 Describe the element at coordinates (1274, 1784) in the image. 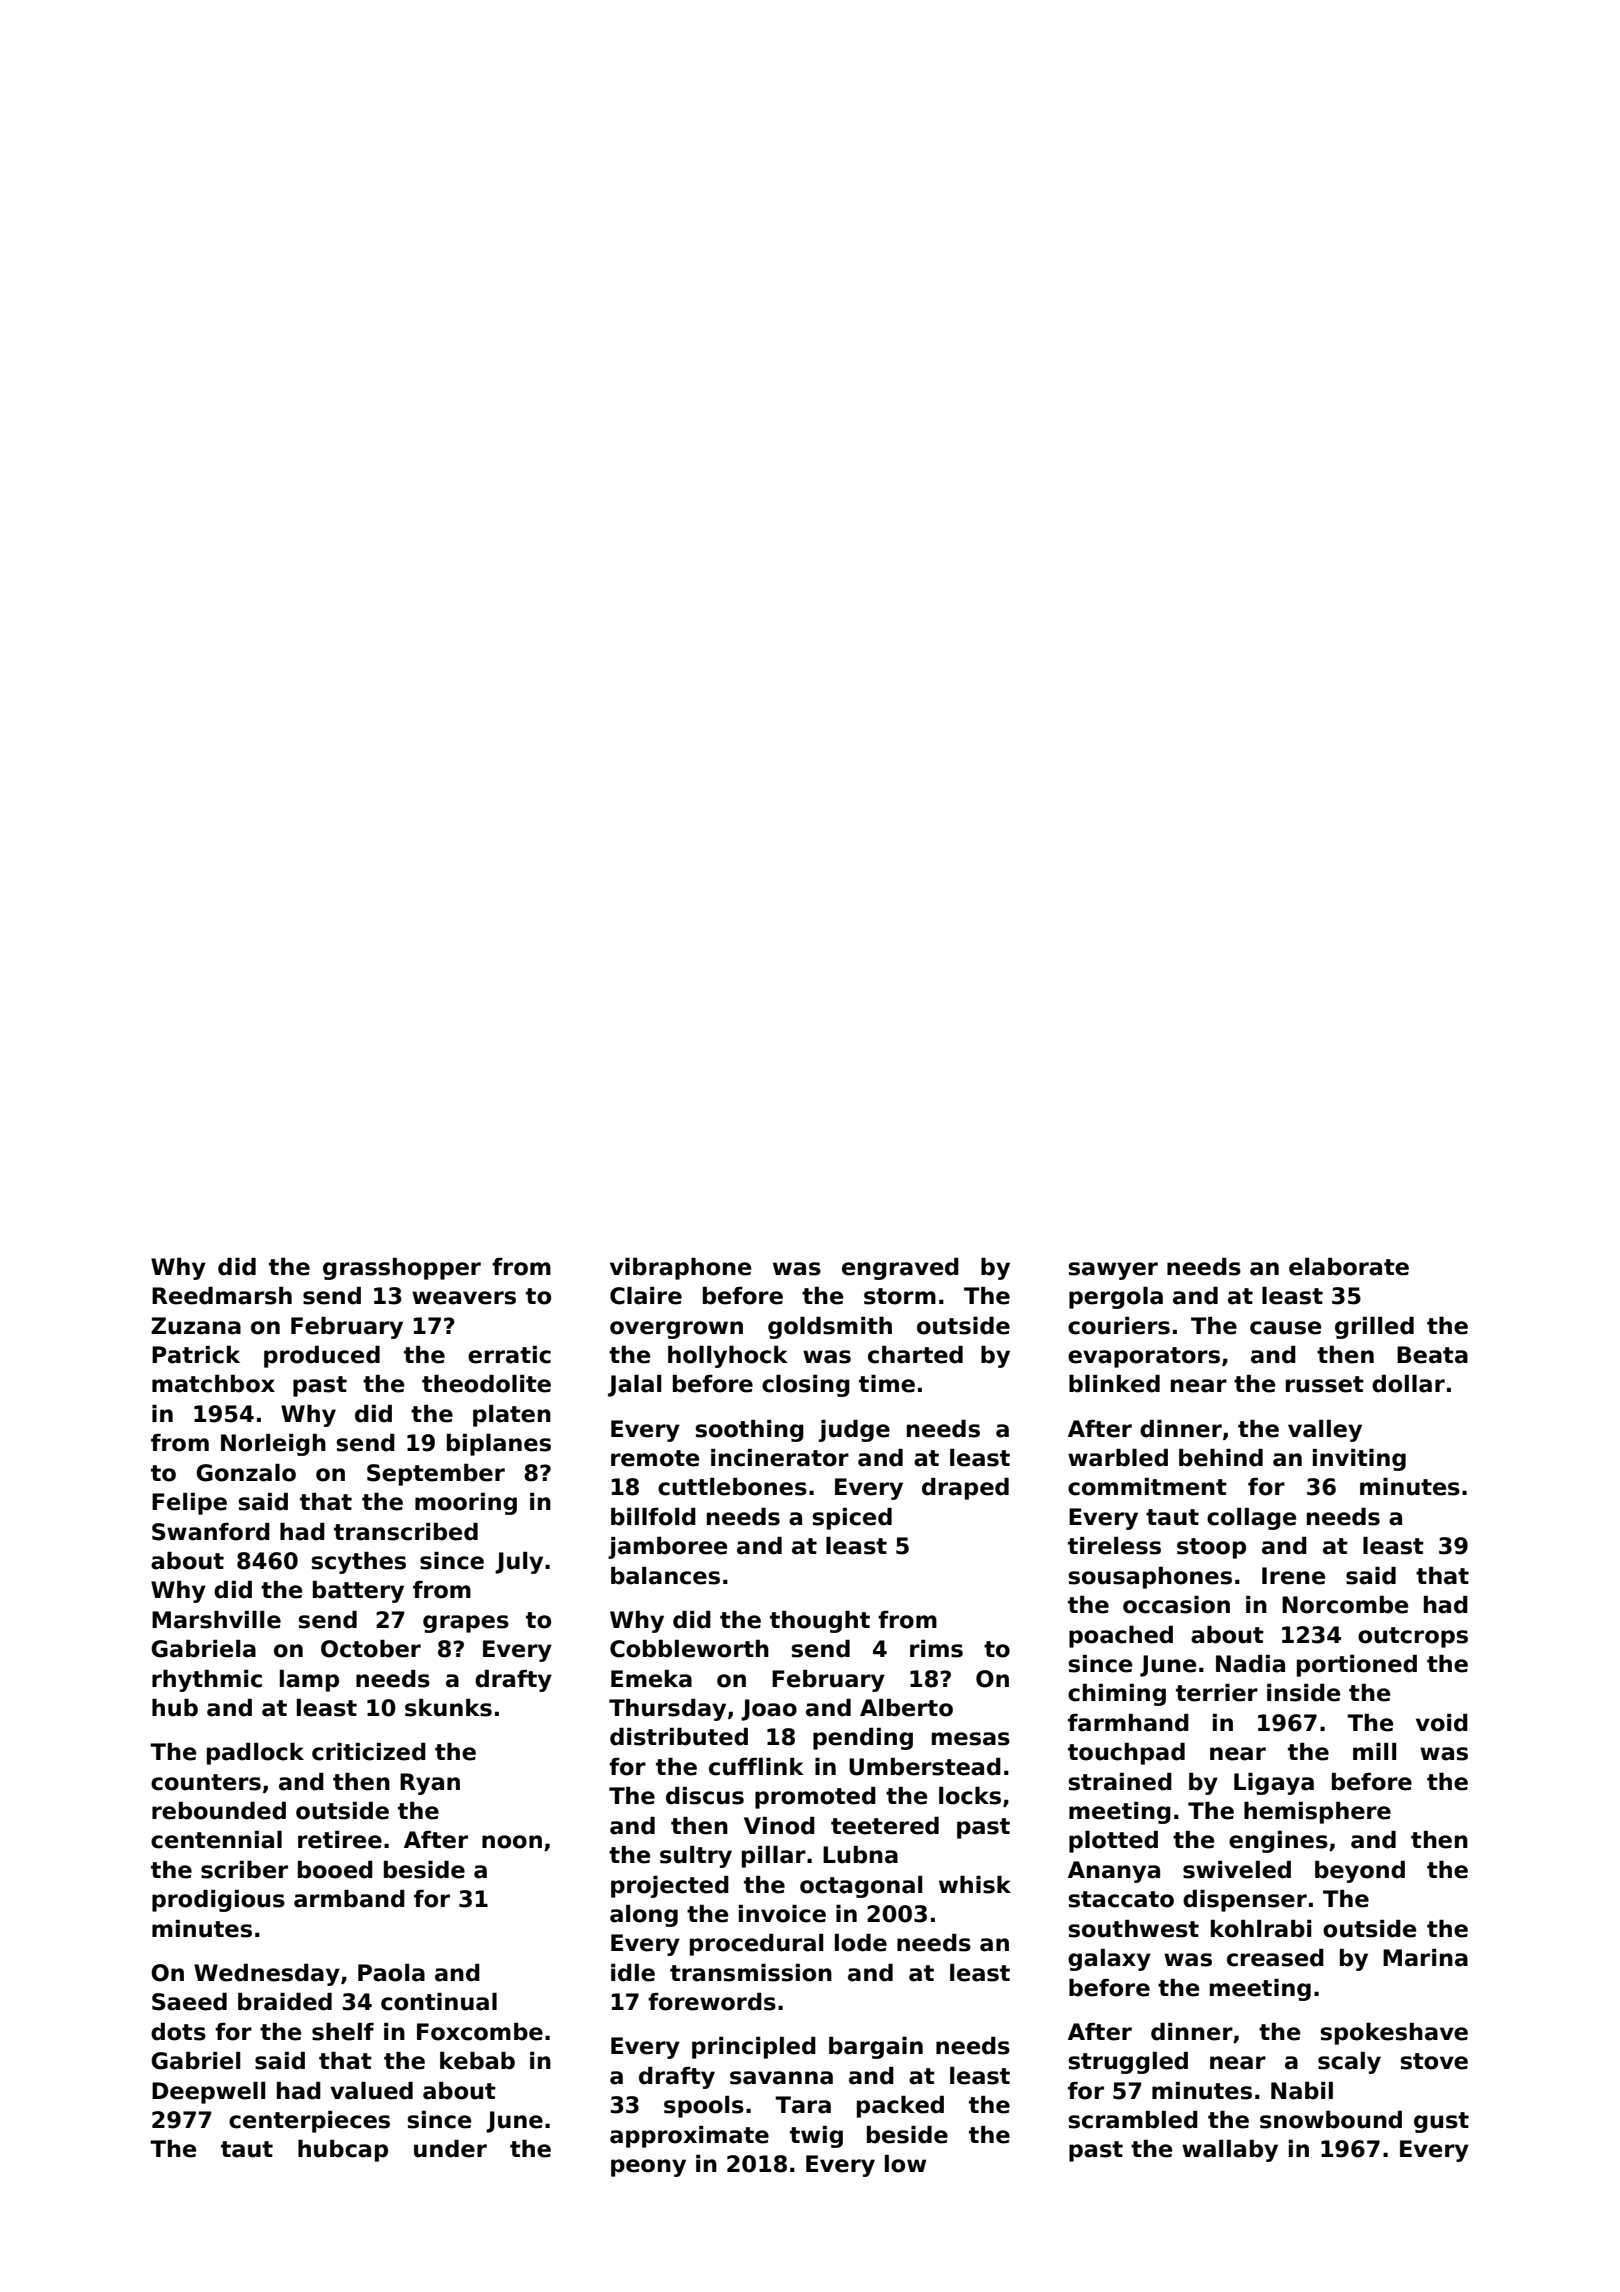

I see `Ligaya` at that location.
